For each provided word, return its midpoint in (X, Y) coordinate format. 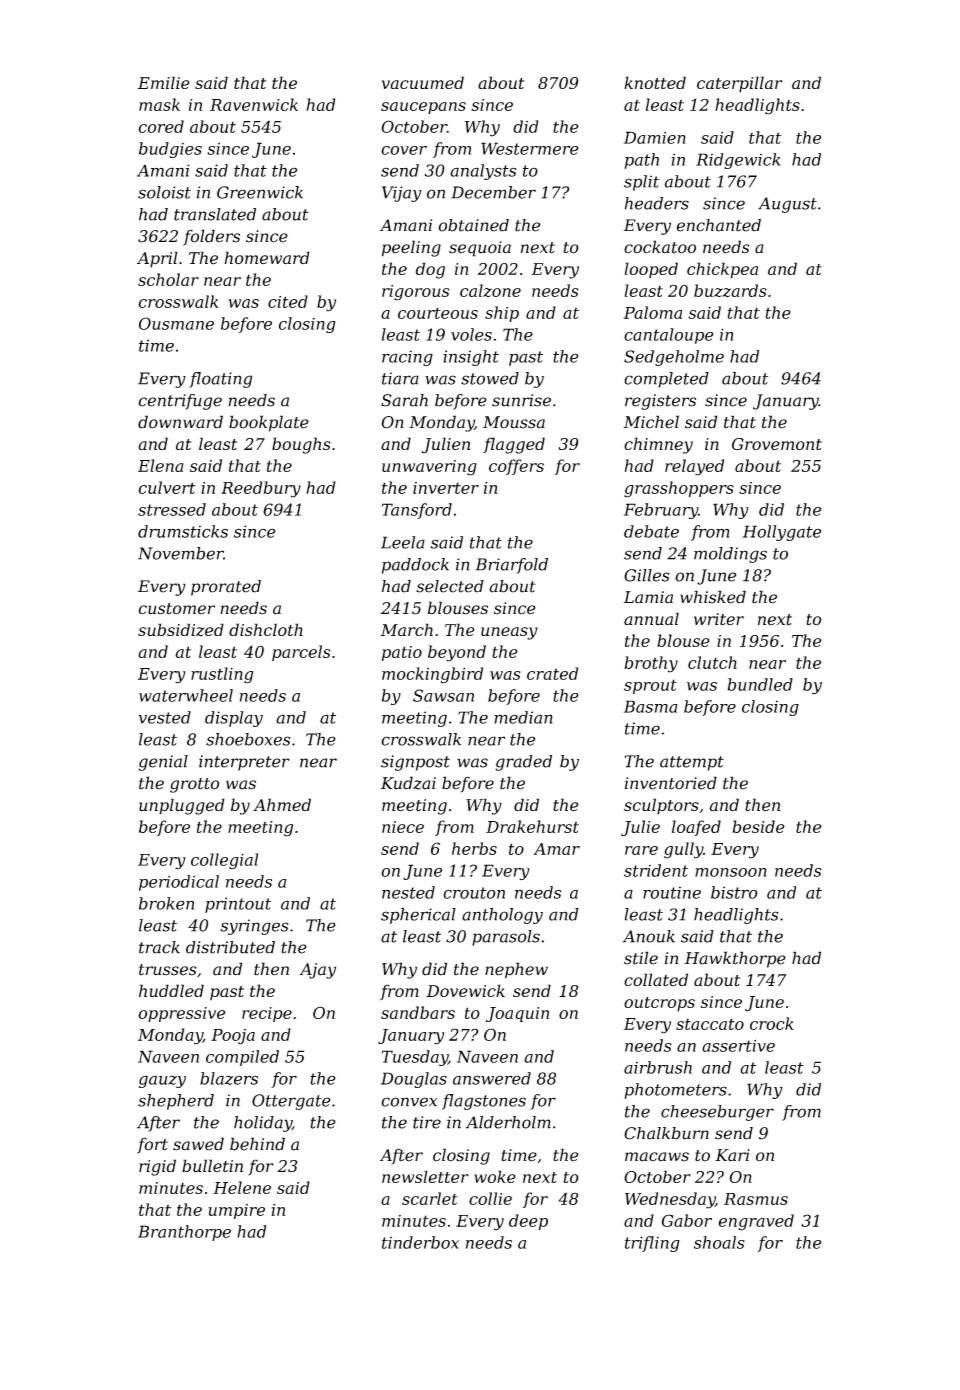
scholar (168, 279)
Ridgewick (738, 161)
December (493, 192)
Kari (732, 1155)
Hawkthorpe (735, 959)
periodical (179, 883)
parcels (301, 653)
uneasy (509, 633)
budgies (170, 150)
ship (502, 314)
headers (657, 203)
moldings (730, 555)
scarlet (430, 1198)
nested (408, 892)
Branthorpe (184, 1233)
